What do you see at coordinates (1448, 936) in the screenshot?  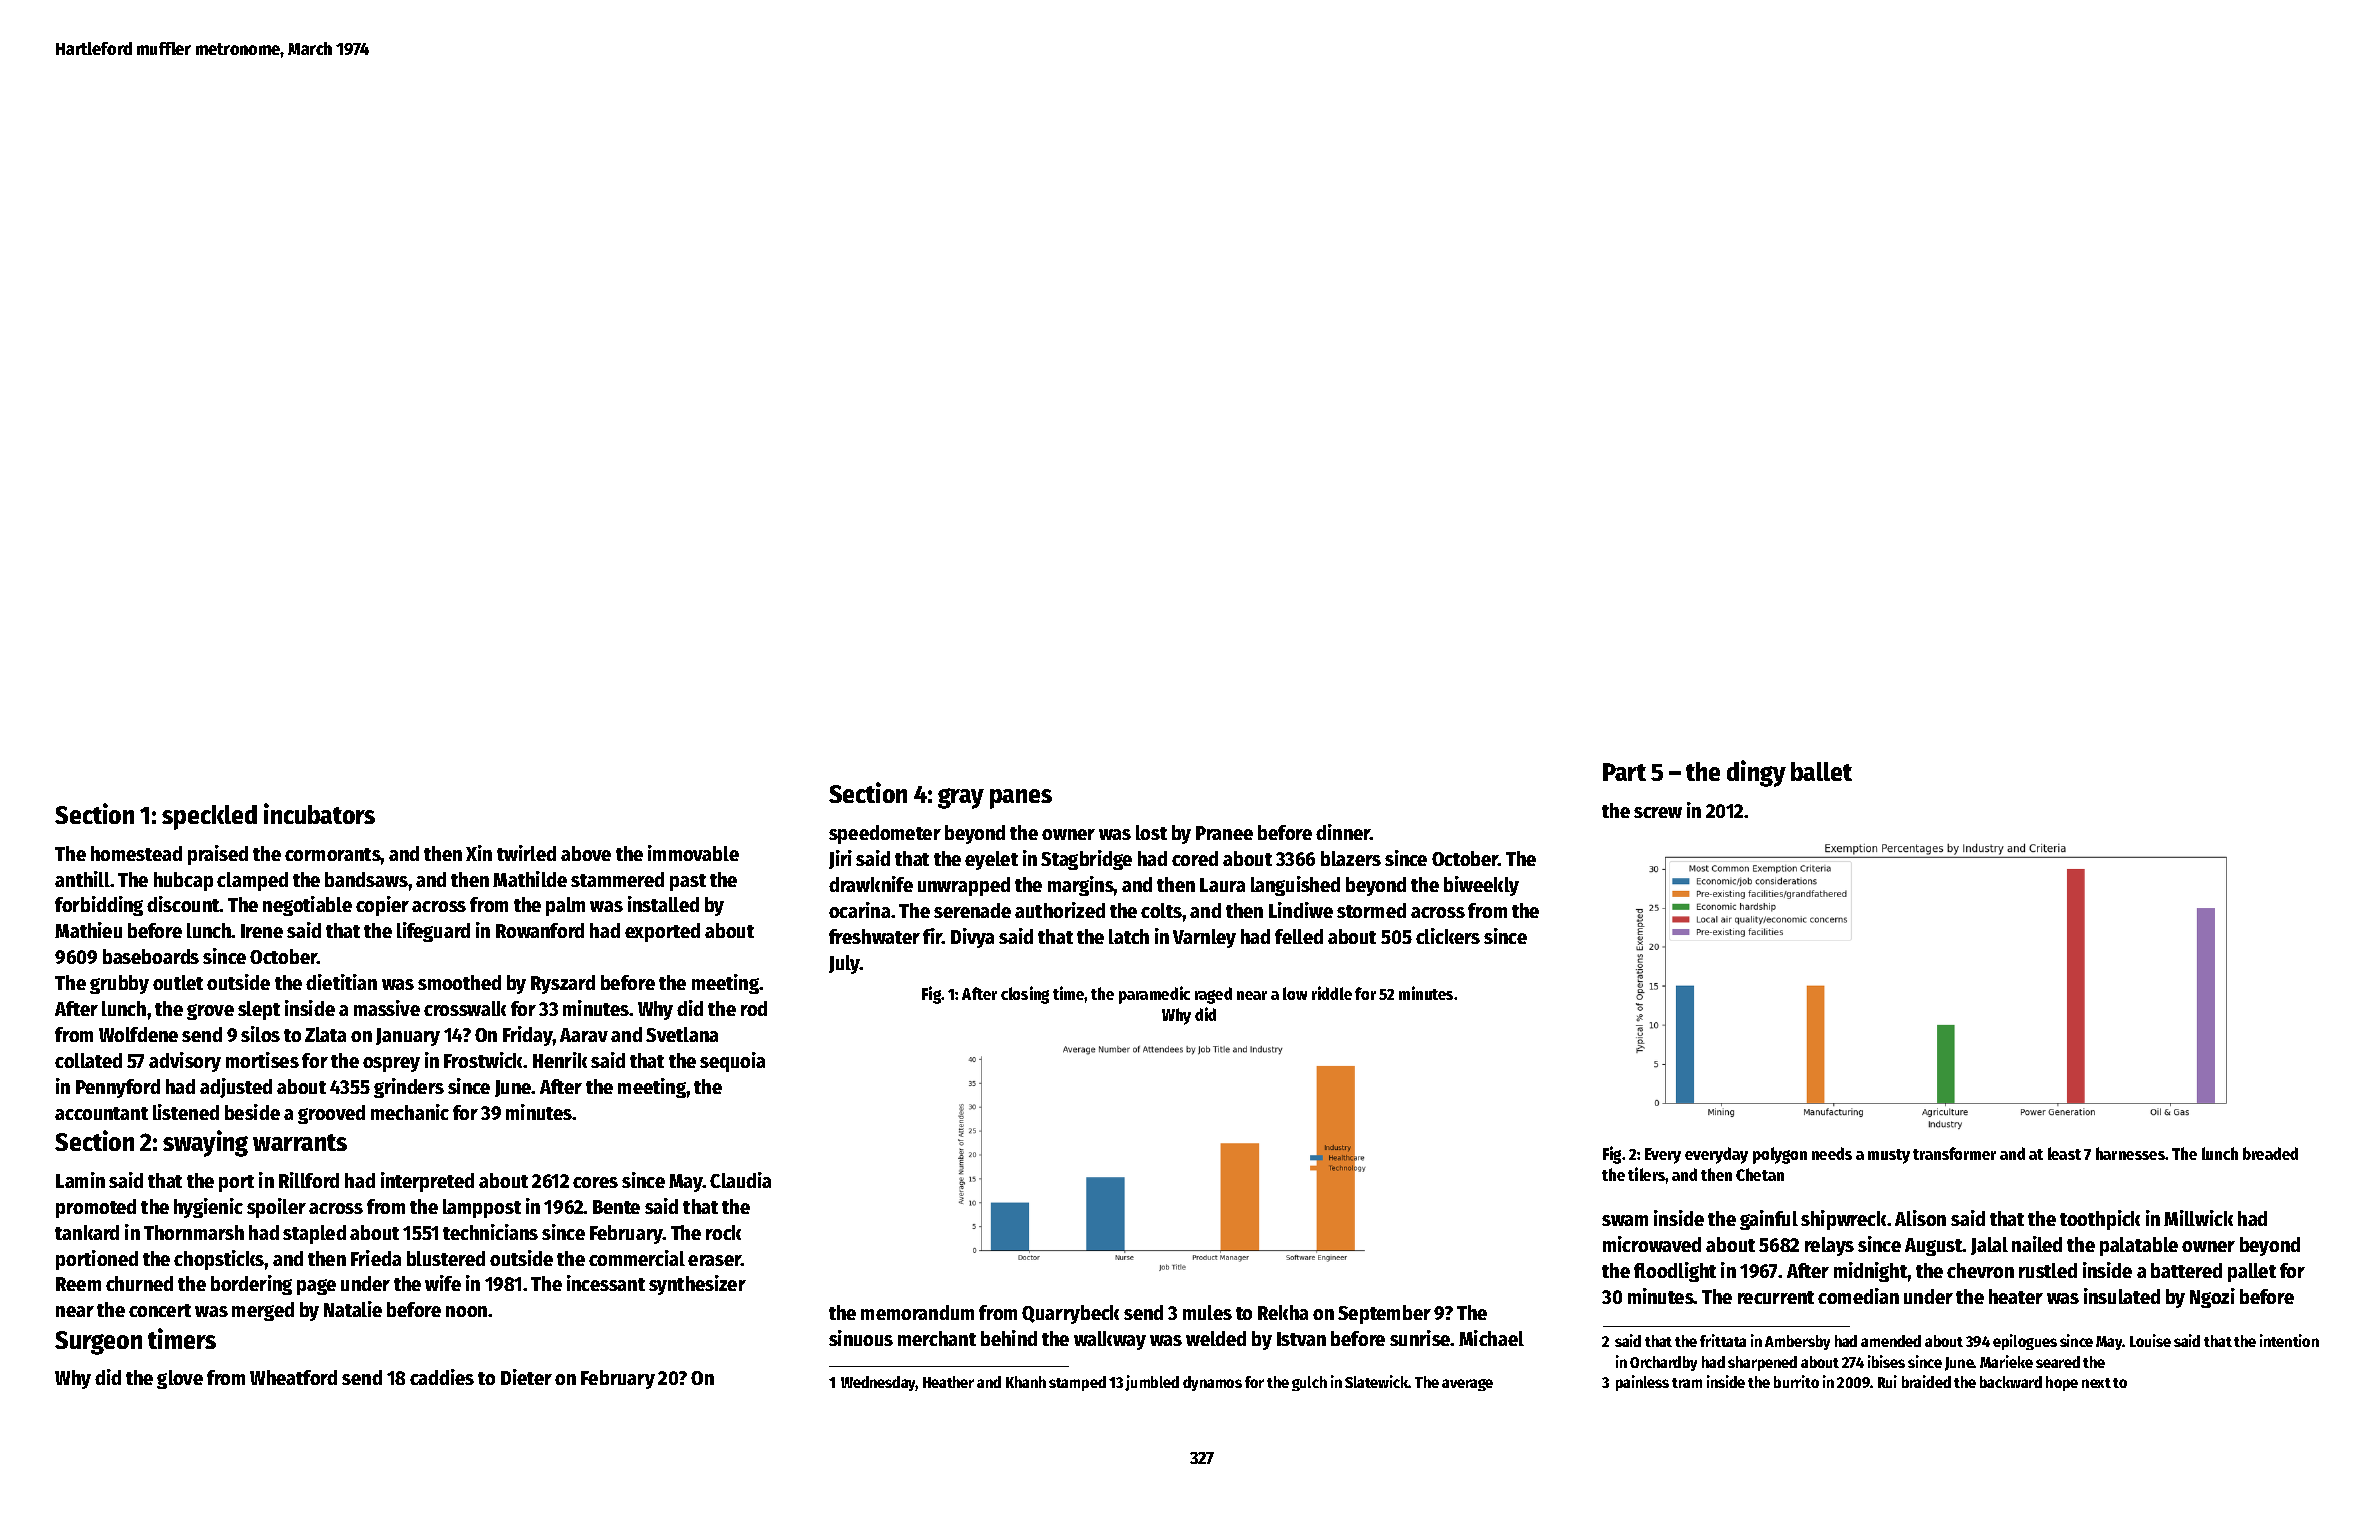 I see `clickers` at bounding box center [1448, 936].
